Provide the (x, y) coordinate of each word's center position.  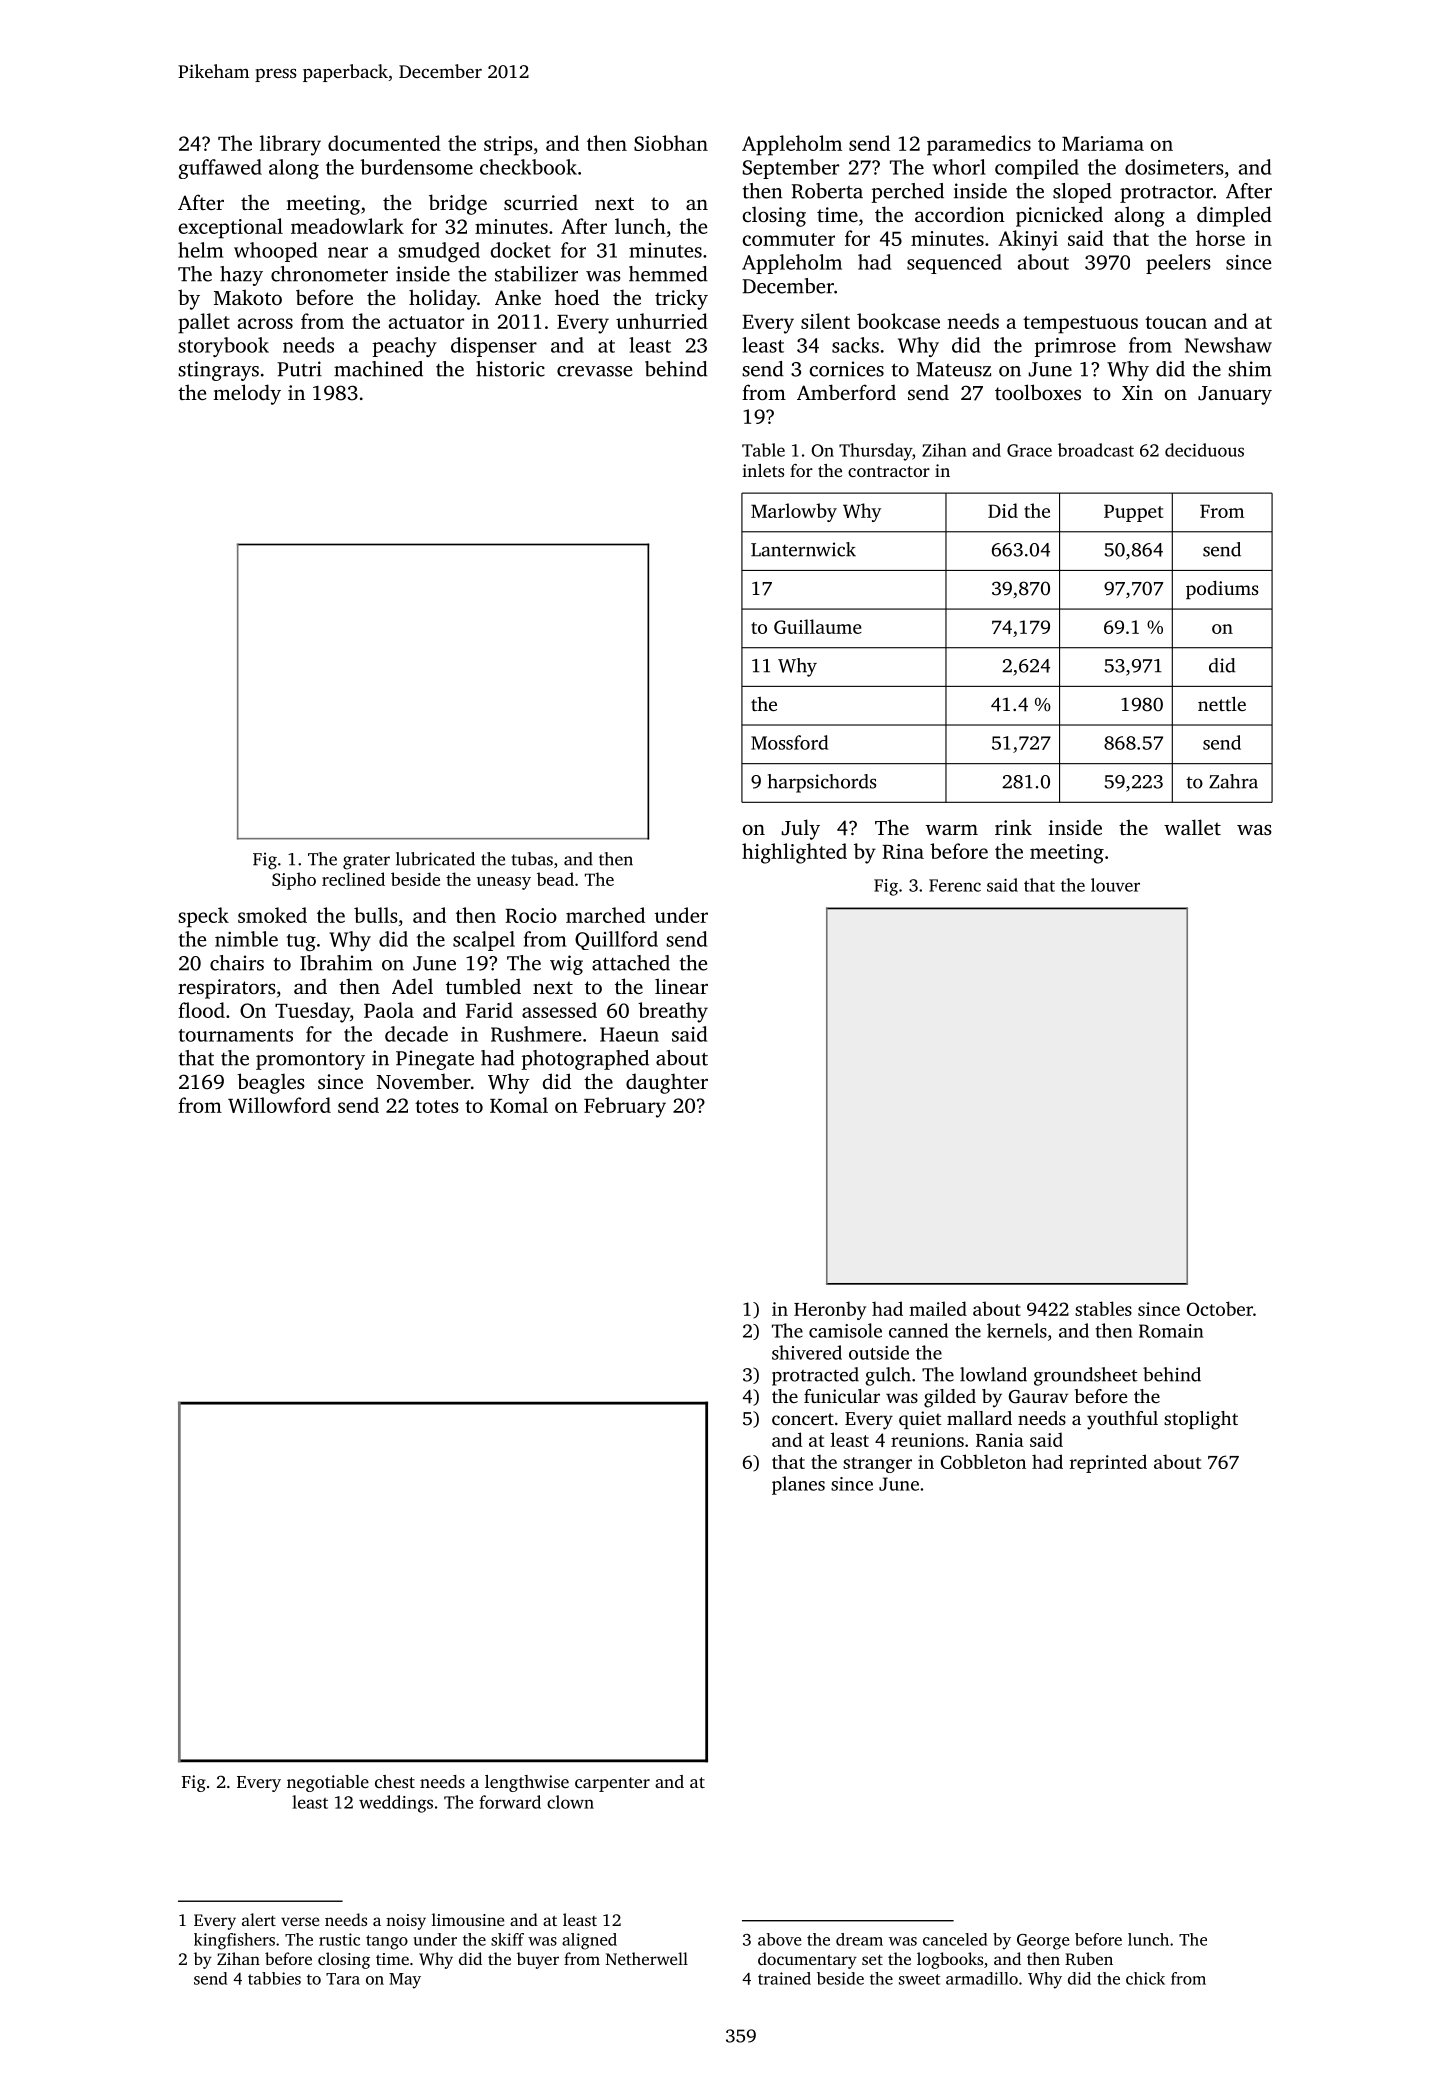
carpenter (612, 1784)
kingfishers (234, 1941)
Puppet (1133, 513)
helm (201, 250)
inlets (763, 470)
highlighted (794, 853)
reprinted (1108, 1463)
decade (416, 1034)
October (1220, 1308)
